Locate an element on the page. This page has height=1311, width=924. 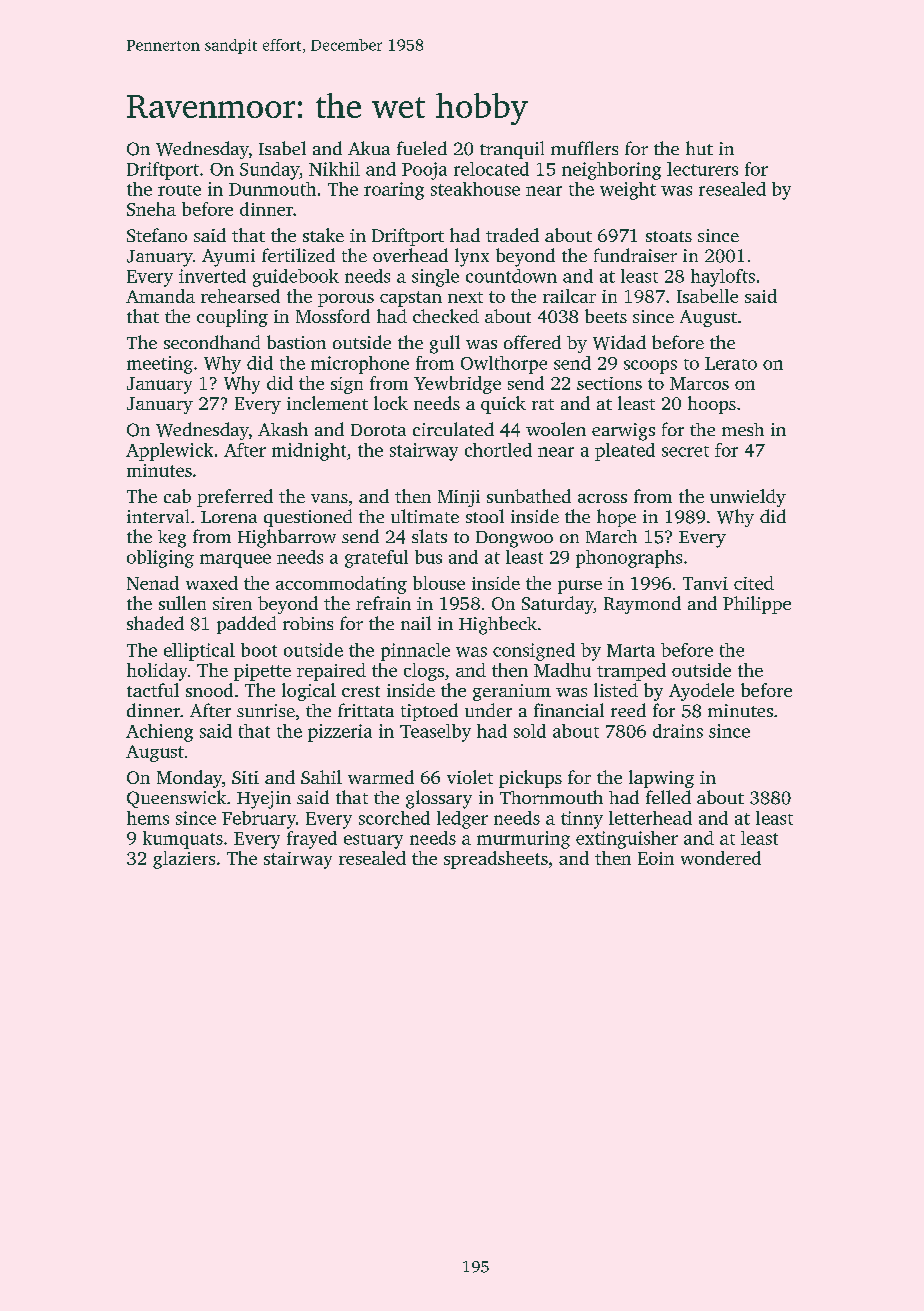
Tanvi is located at coordinates (705, 583).
